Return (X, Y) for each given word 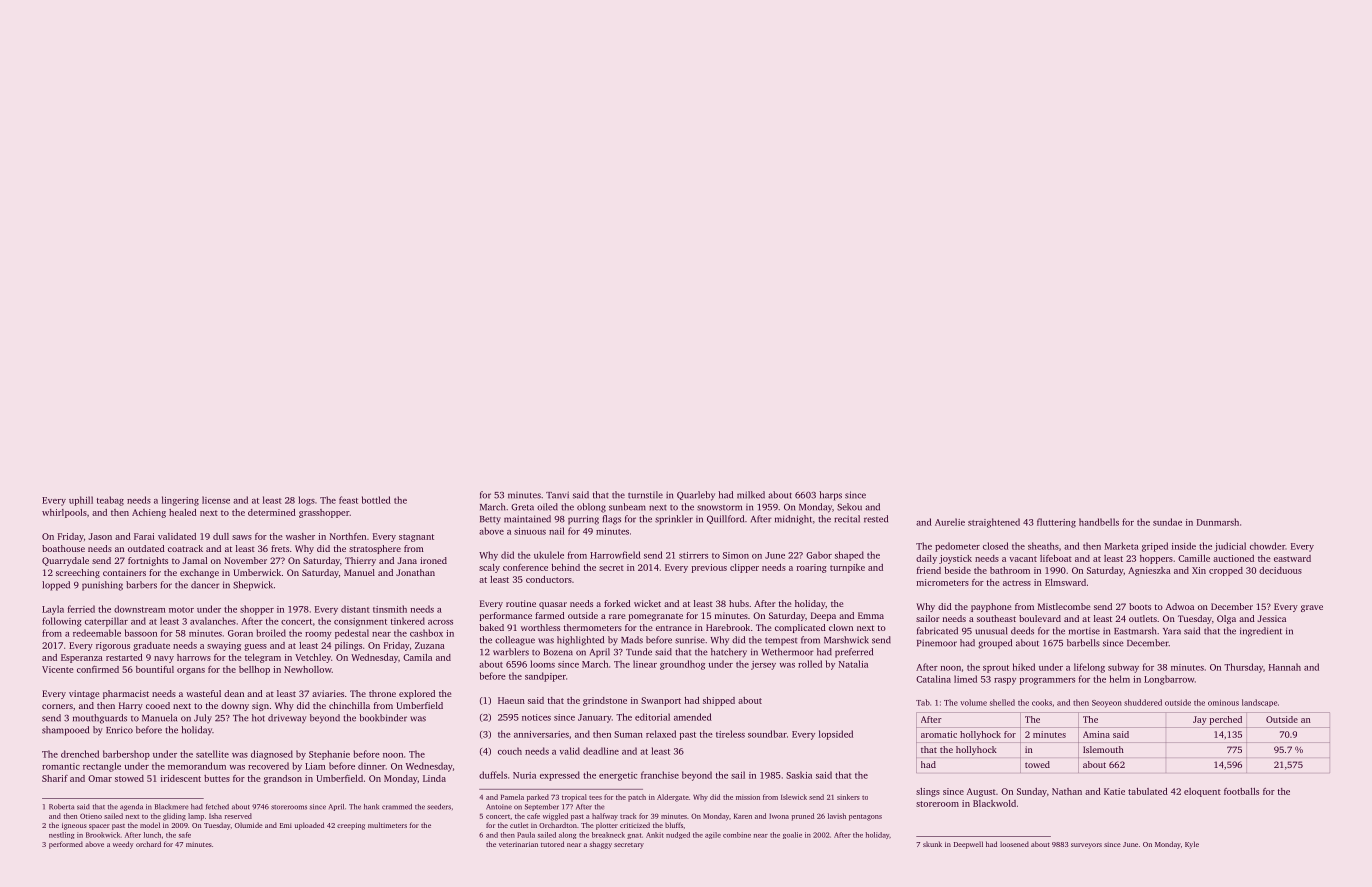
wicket (647, 603)
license (216, 500)
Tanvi (557, 495)
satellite (212, 754)
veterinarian (518, 844)
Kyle (1192, 845)
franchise (660, 775)
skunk (932, 844)
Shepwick (253, 586)
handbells (1099, 522)
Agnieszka (1149, 571)
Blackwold (994, 803)
